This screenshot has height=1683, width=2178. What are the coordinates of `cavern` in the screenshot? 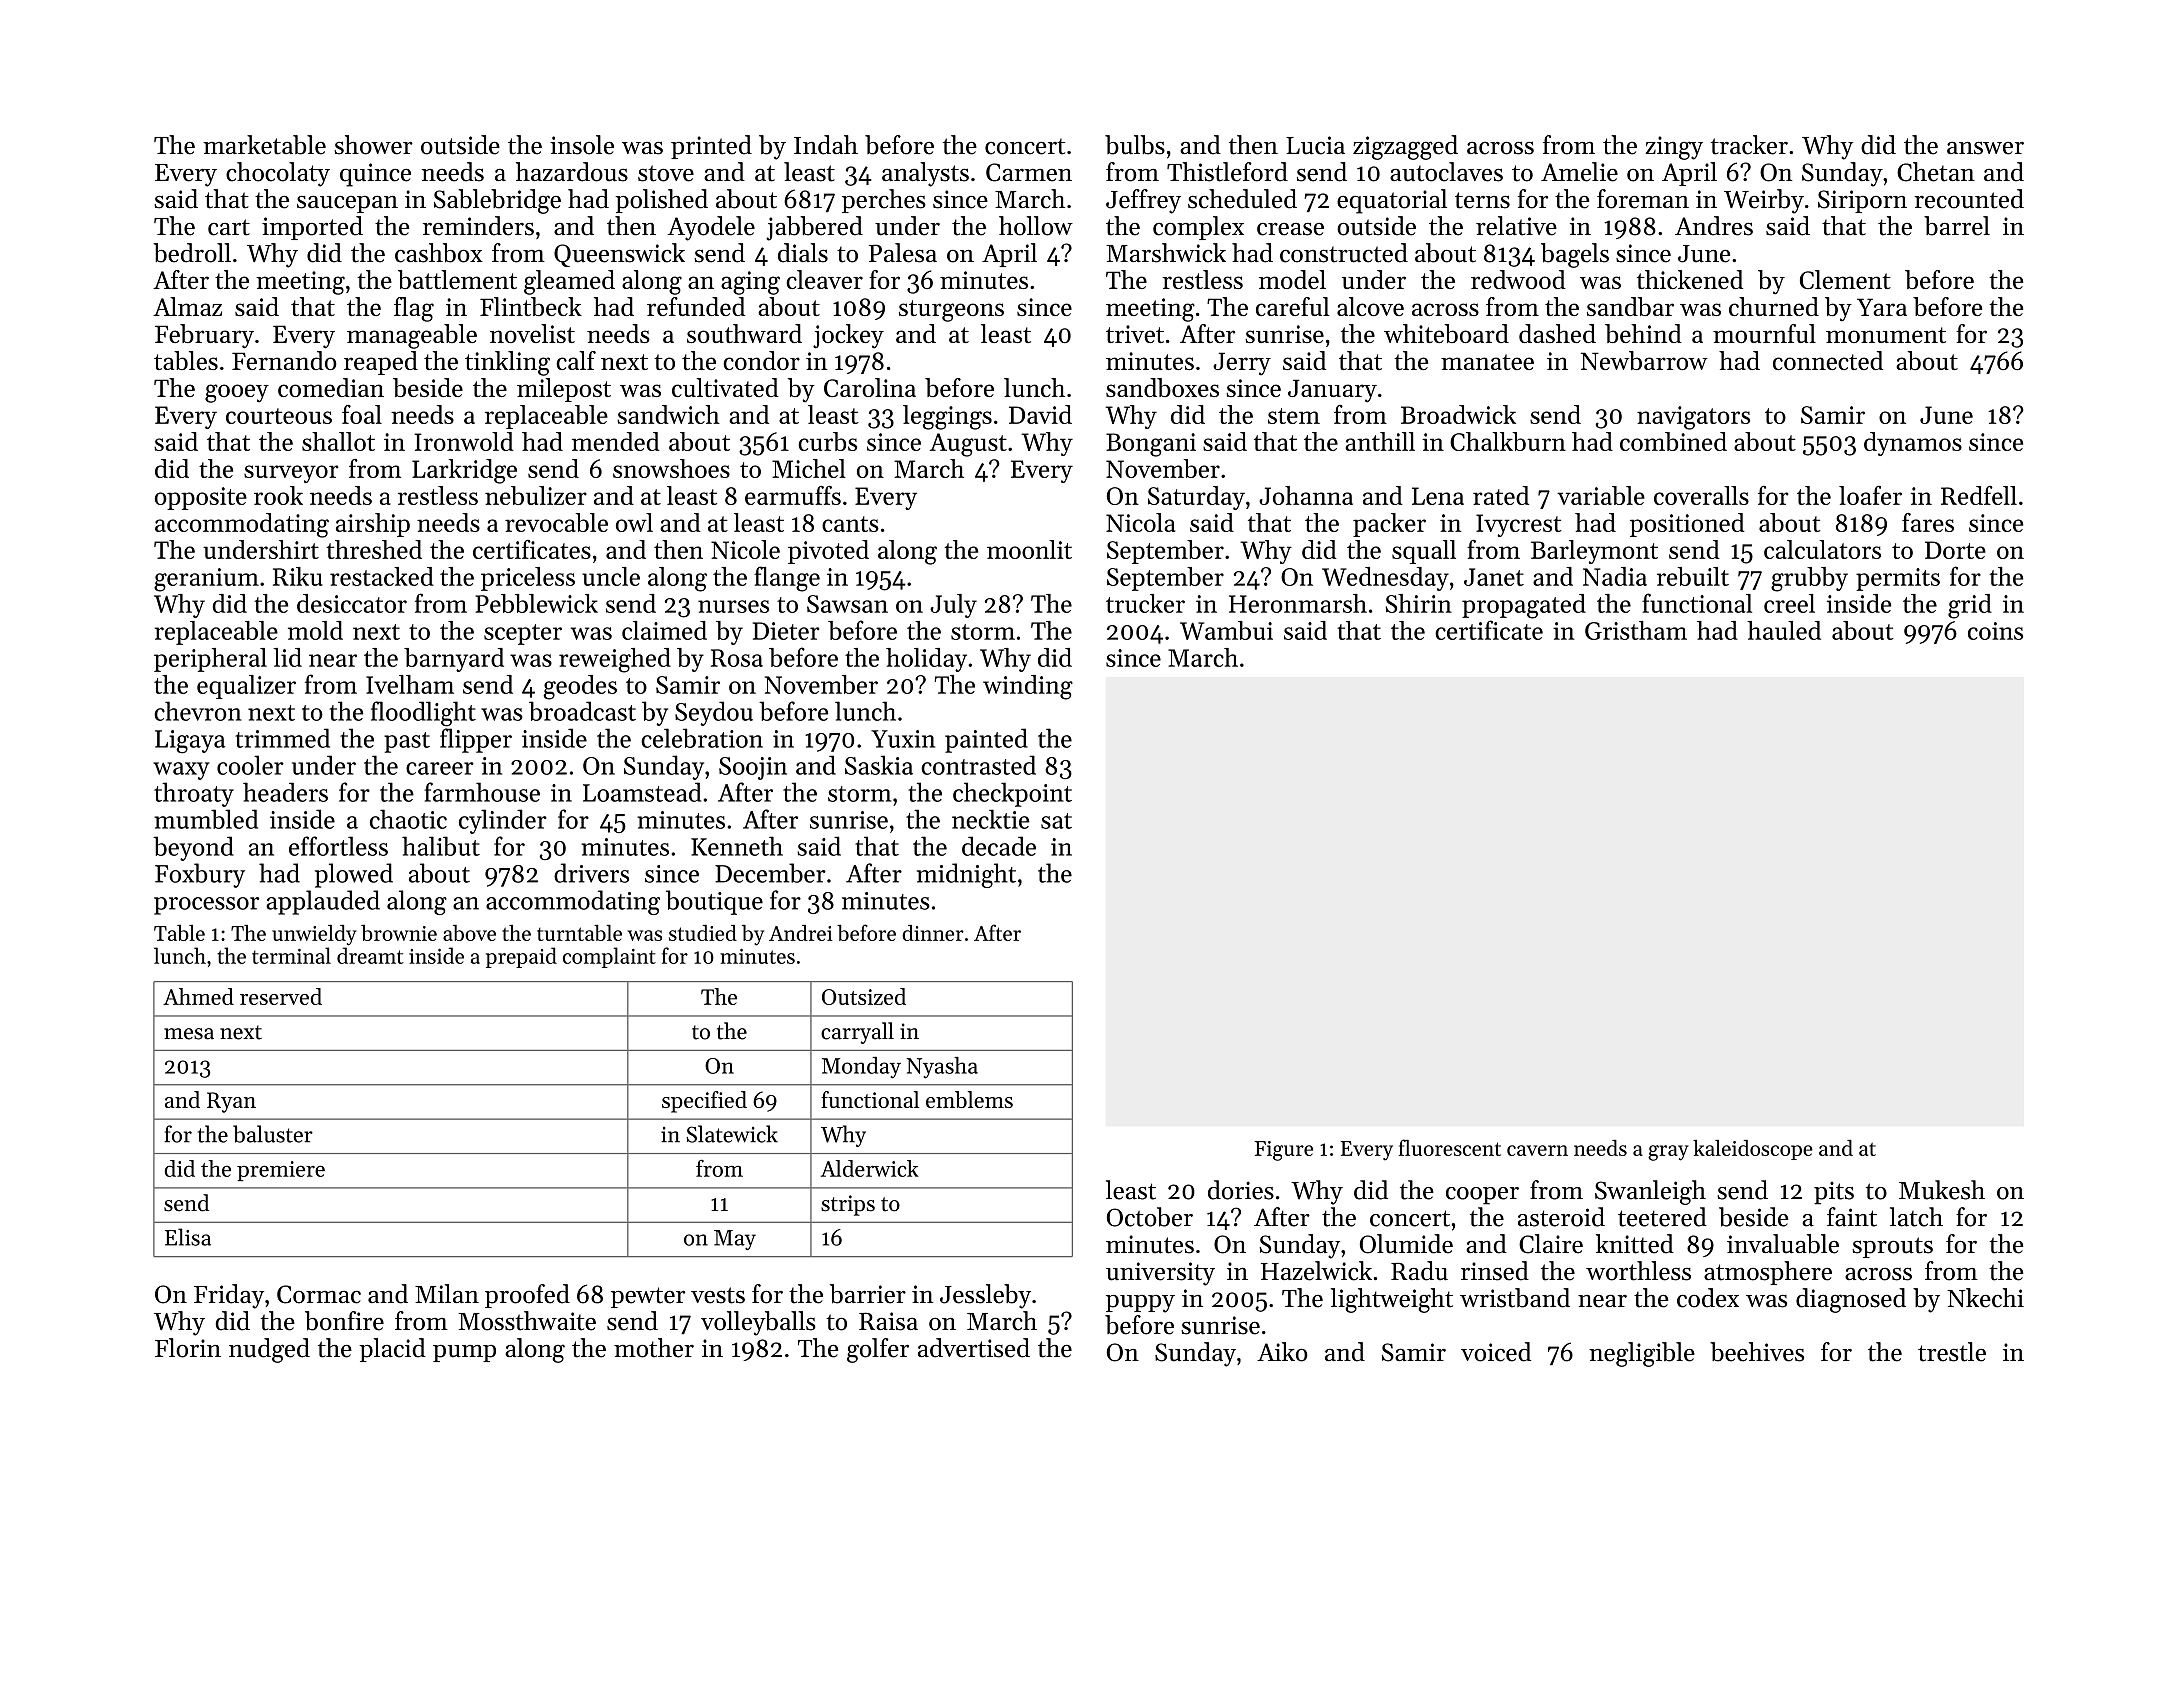 It's located at (1537, 1150).
